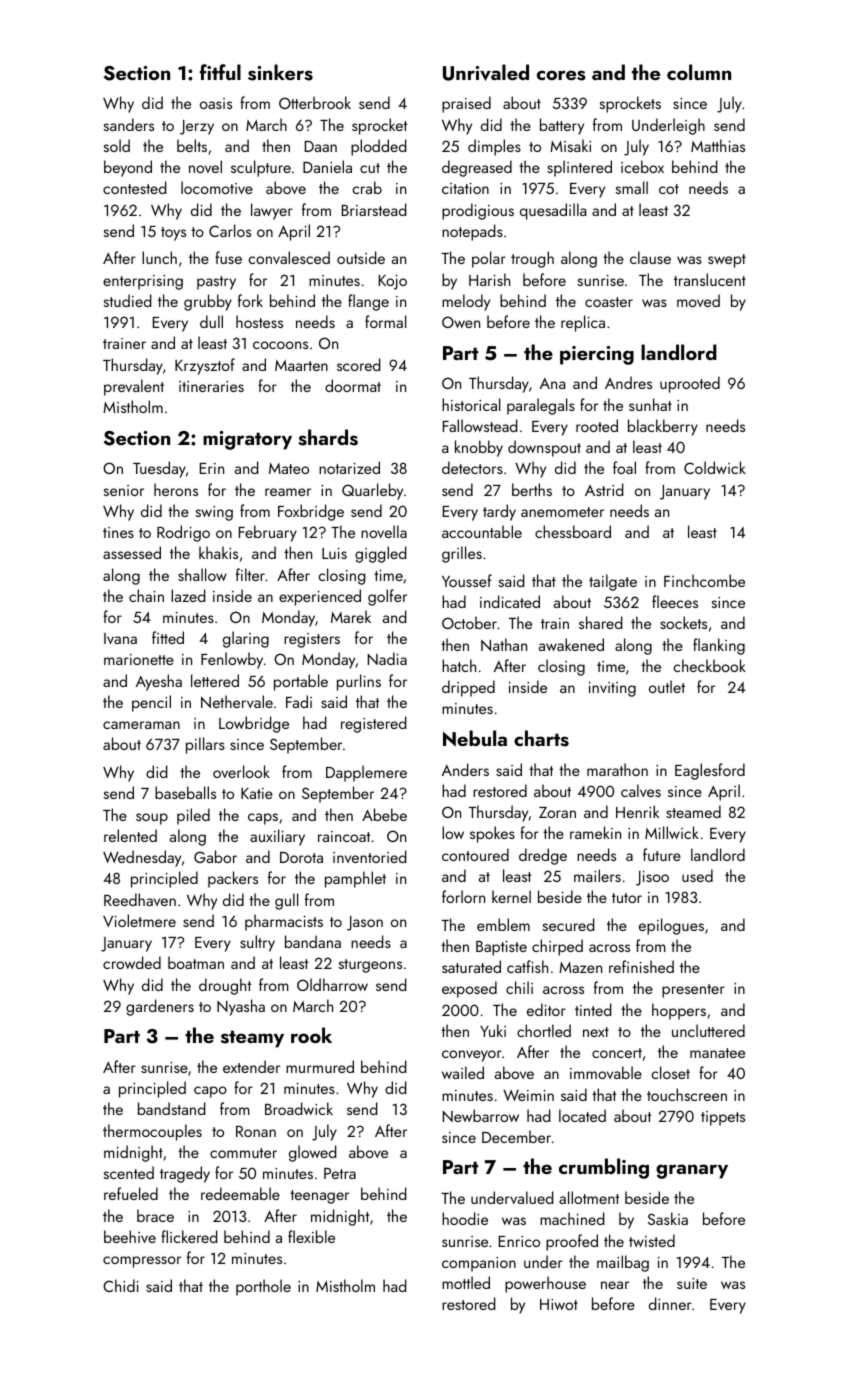 The image size is (849, 1400). Describe the element at coordinates (220, 72) in the screenshot. I see `fitful` at that location.
